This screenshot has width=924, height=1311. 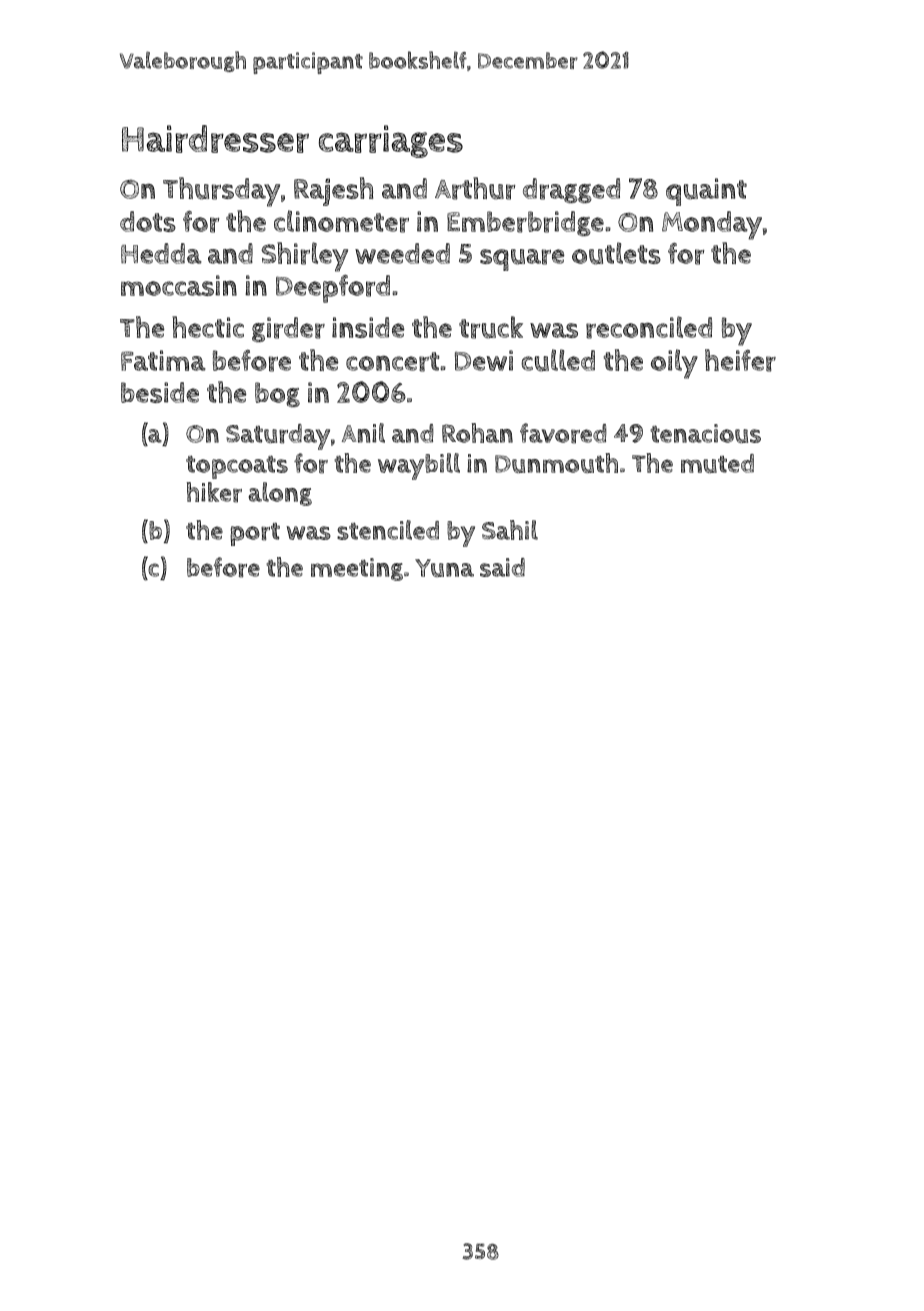 What do you see at coordinates (705, 433) in the screenshot?
I see `tenacious` at bounding box center [705, 433].
